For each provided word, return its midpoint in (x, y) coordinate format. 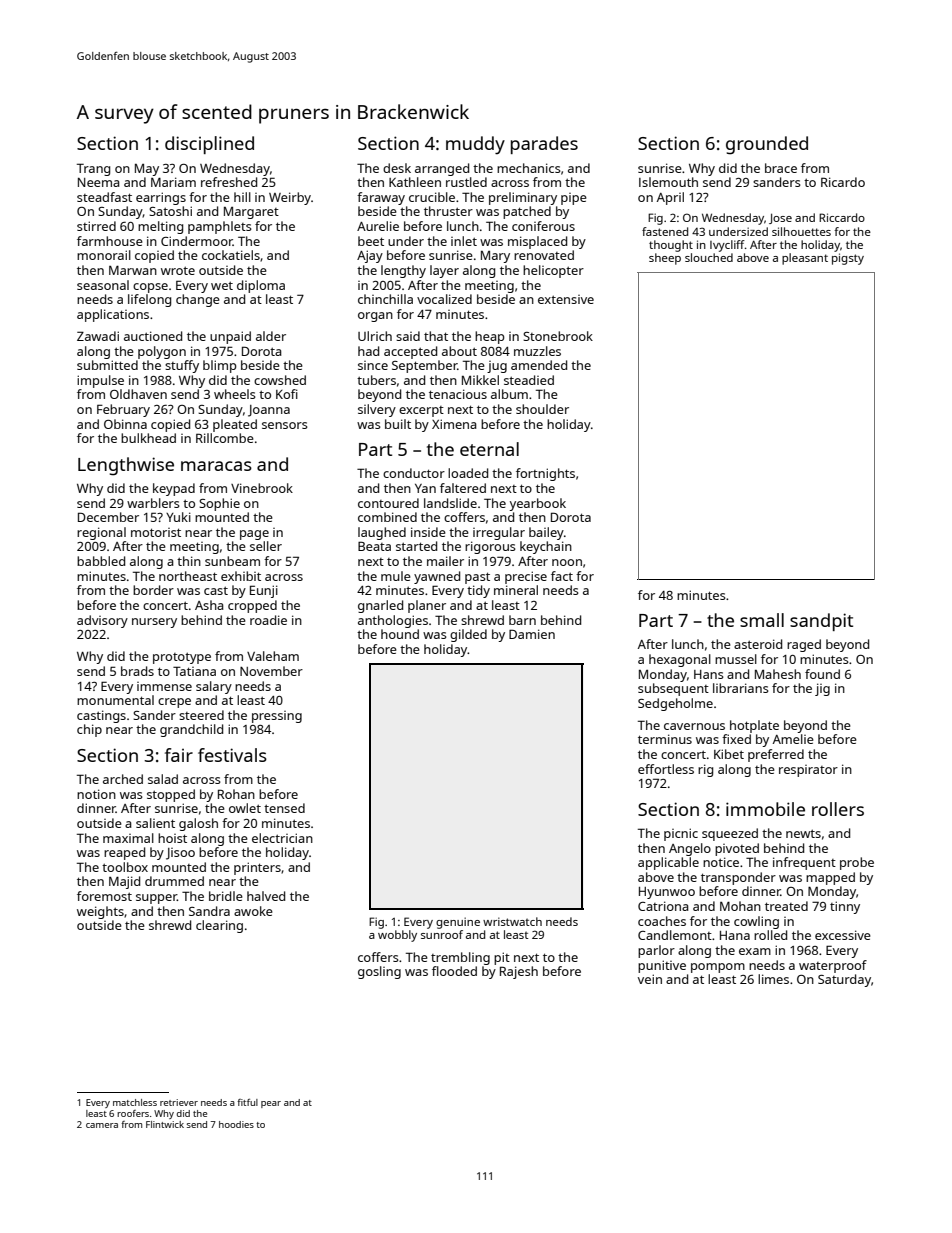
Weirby (290, 198)
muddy (475, 145)
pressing (277, 717)
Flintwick (165, 1124)
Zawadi (98, 336)
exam (755, 951)
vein (650, 979)
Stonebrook (558, 336)
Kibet (729, 754)
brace (781, 168)
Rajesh (519, 972)
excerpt (421, 411)
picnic (681, 834)
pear (271, 1104)
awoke (253, 911)
